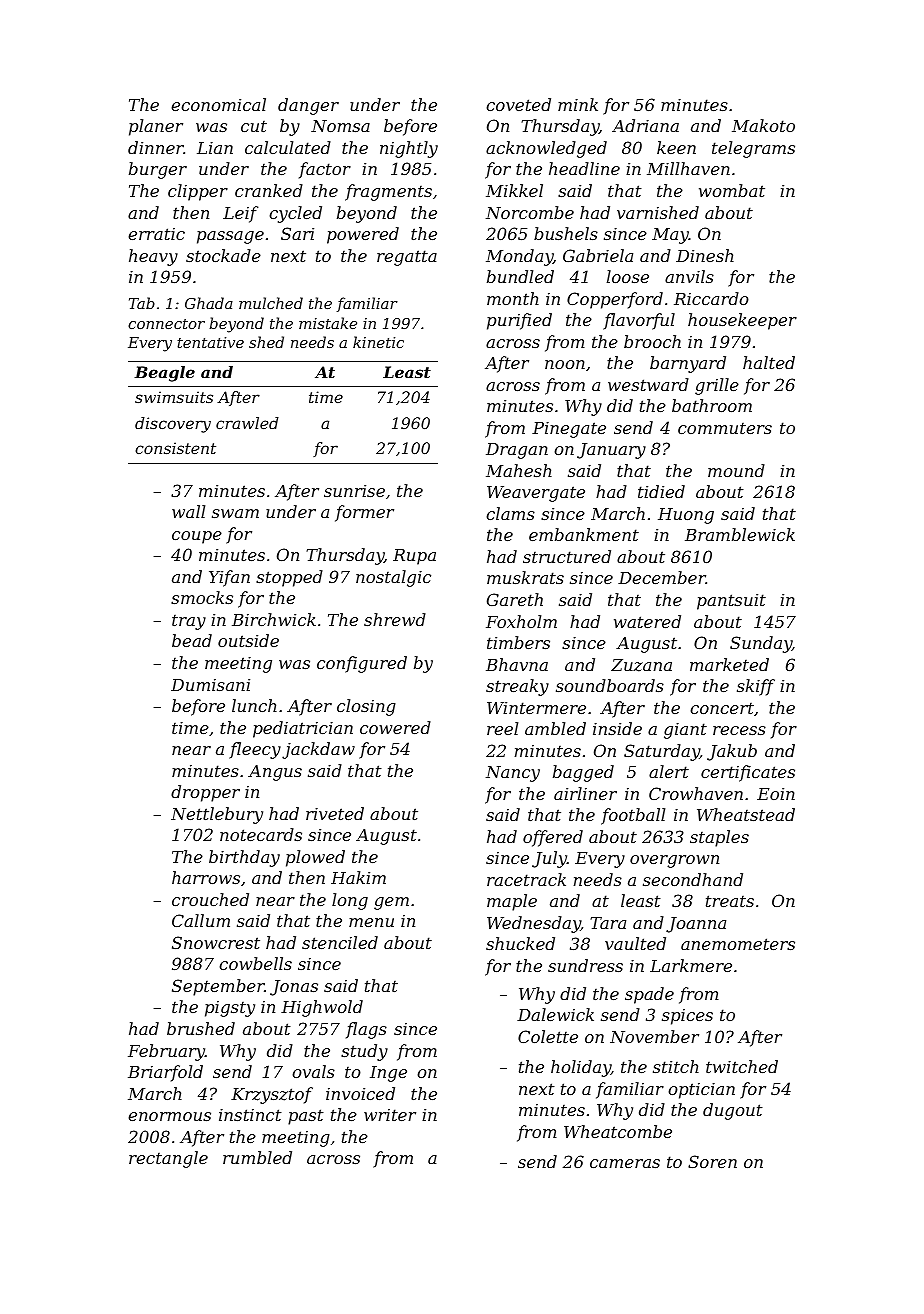 The height and width of the screenshot is (1314, 924). What do you see at coordinates (168, 1159) in the screenshot?
I see `rectangle` at bounding box center [168, 1159].
